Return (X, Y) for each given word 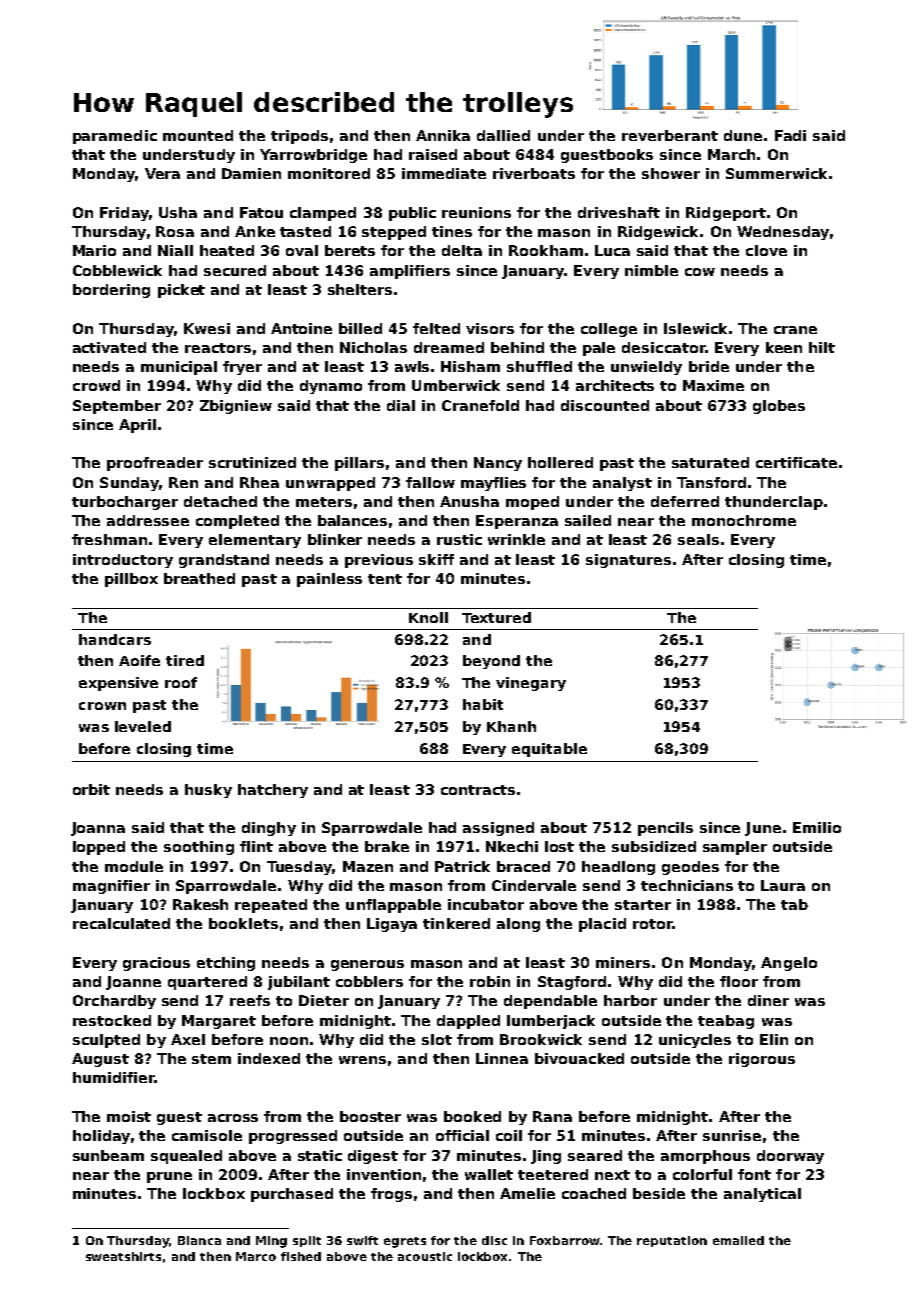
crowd (96, 385)
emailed (738, 1240)
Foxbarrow (565, 1240)
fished (301, 1256)
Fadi (790, 135)
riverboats (534, 173)
